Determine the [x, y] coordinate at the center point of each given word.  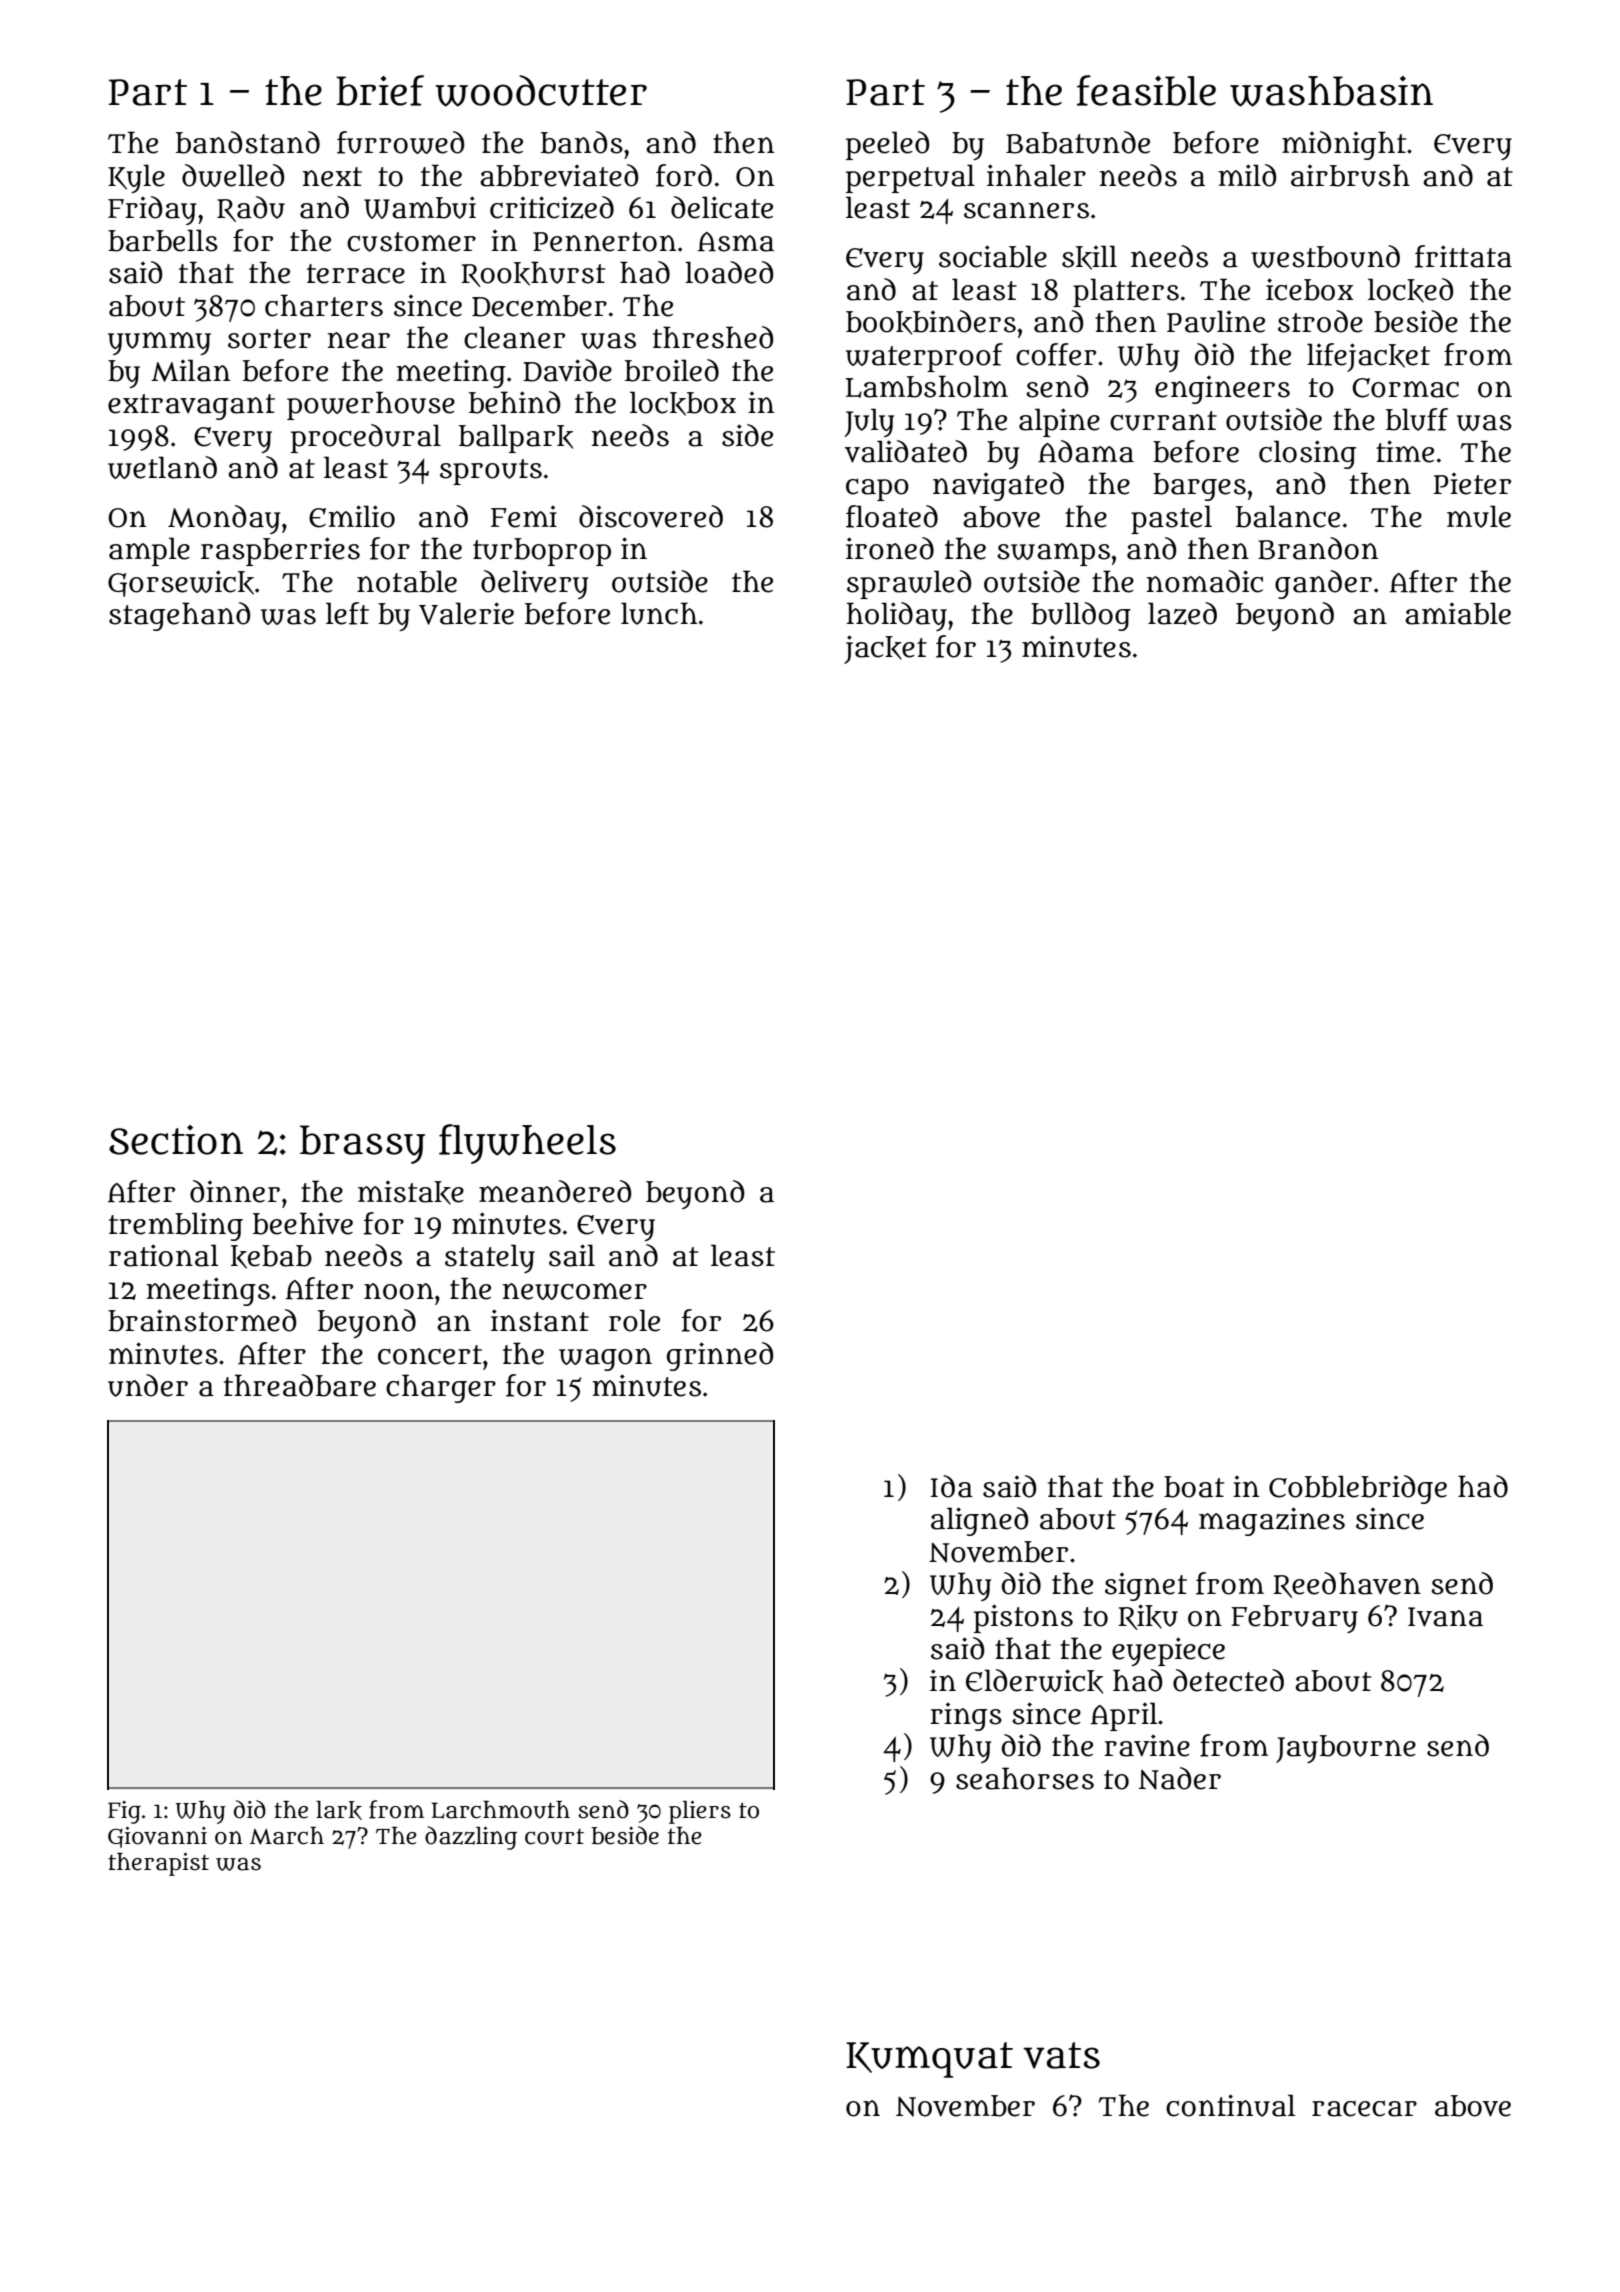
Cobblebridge [1358, 1489]
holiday [897, 616]
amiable [1458, 613]
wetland [162, 467]
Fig [124, 1812]
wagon [605, 1359]
